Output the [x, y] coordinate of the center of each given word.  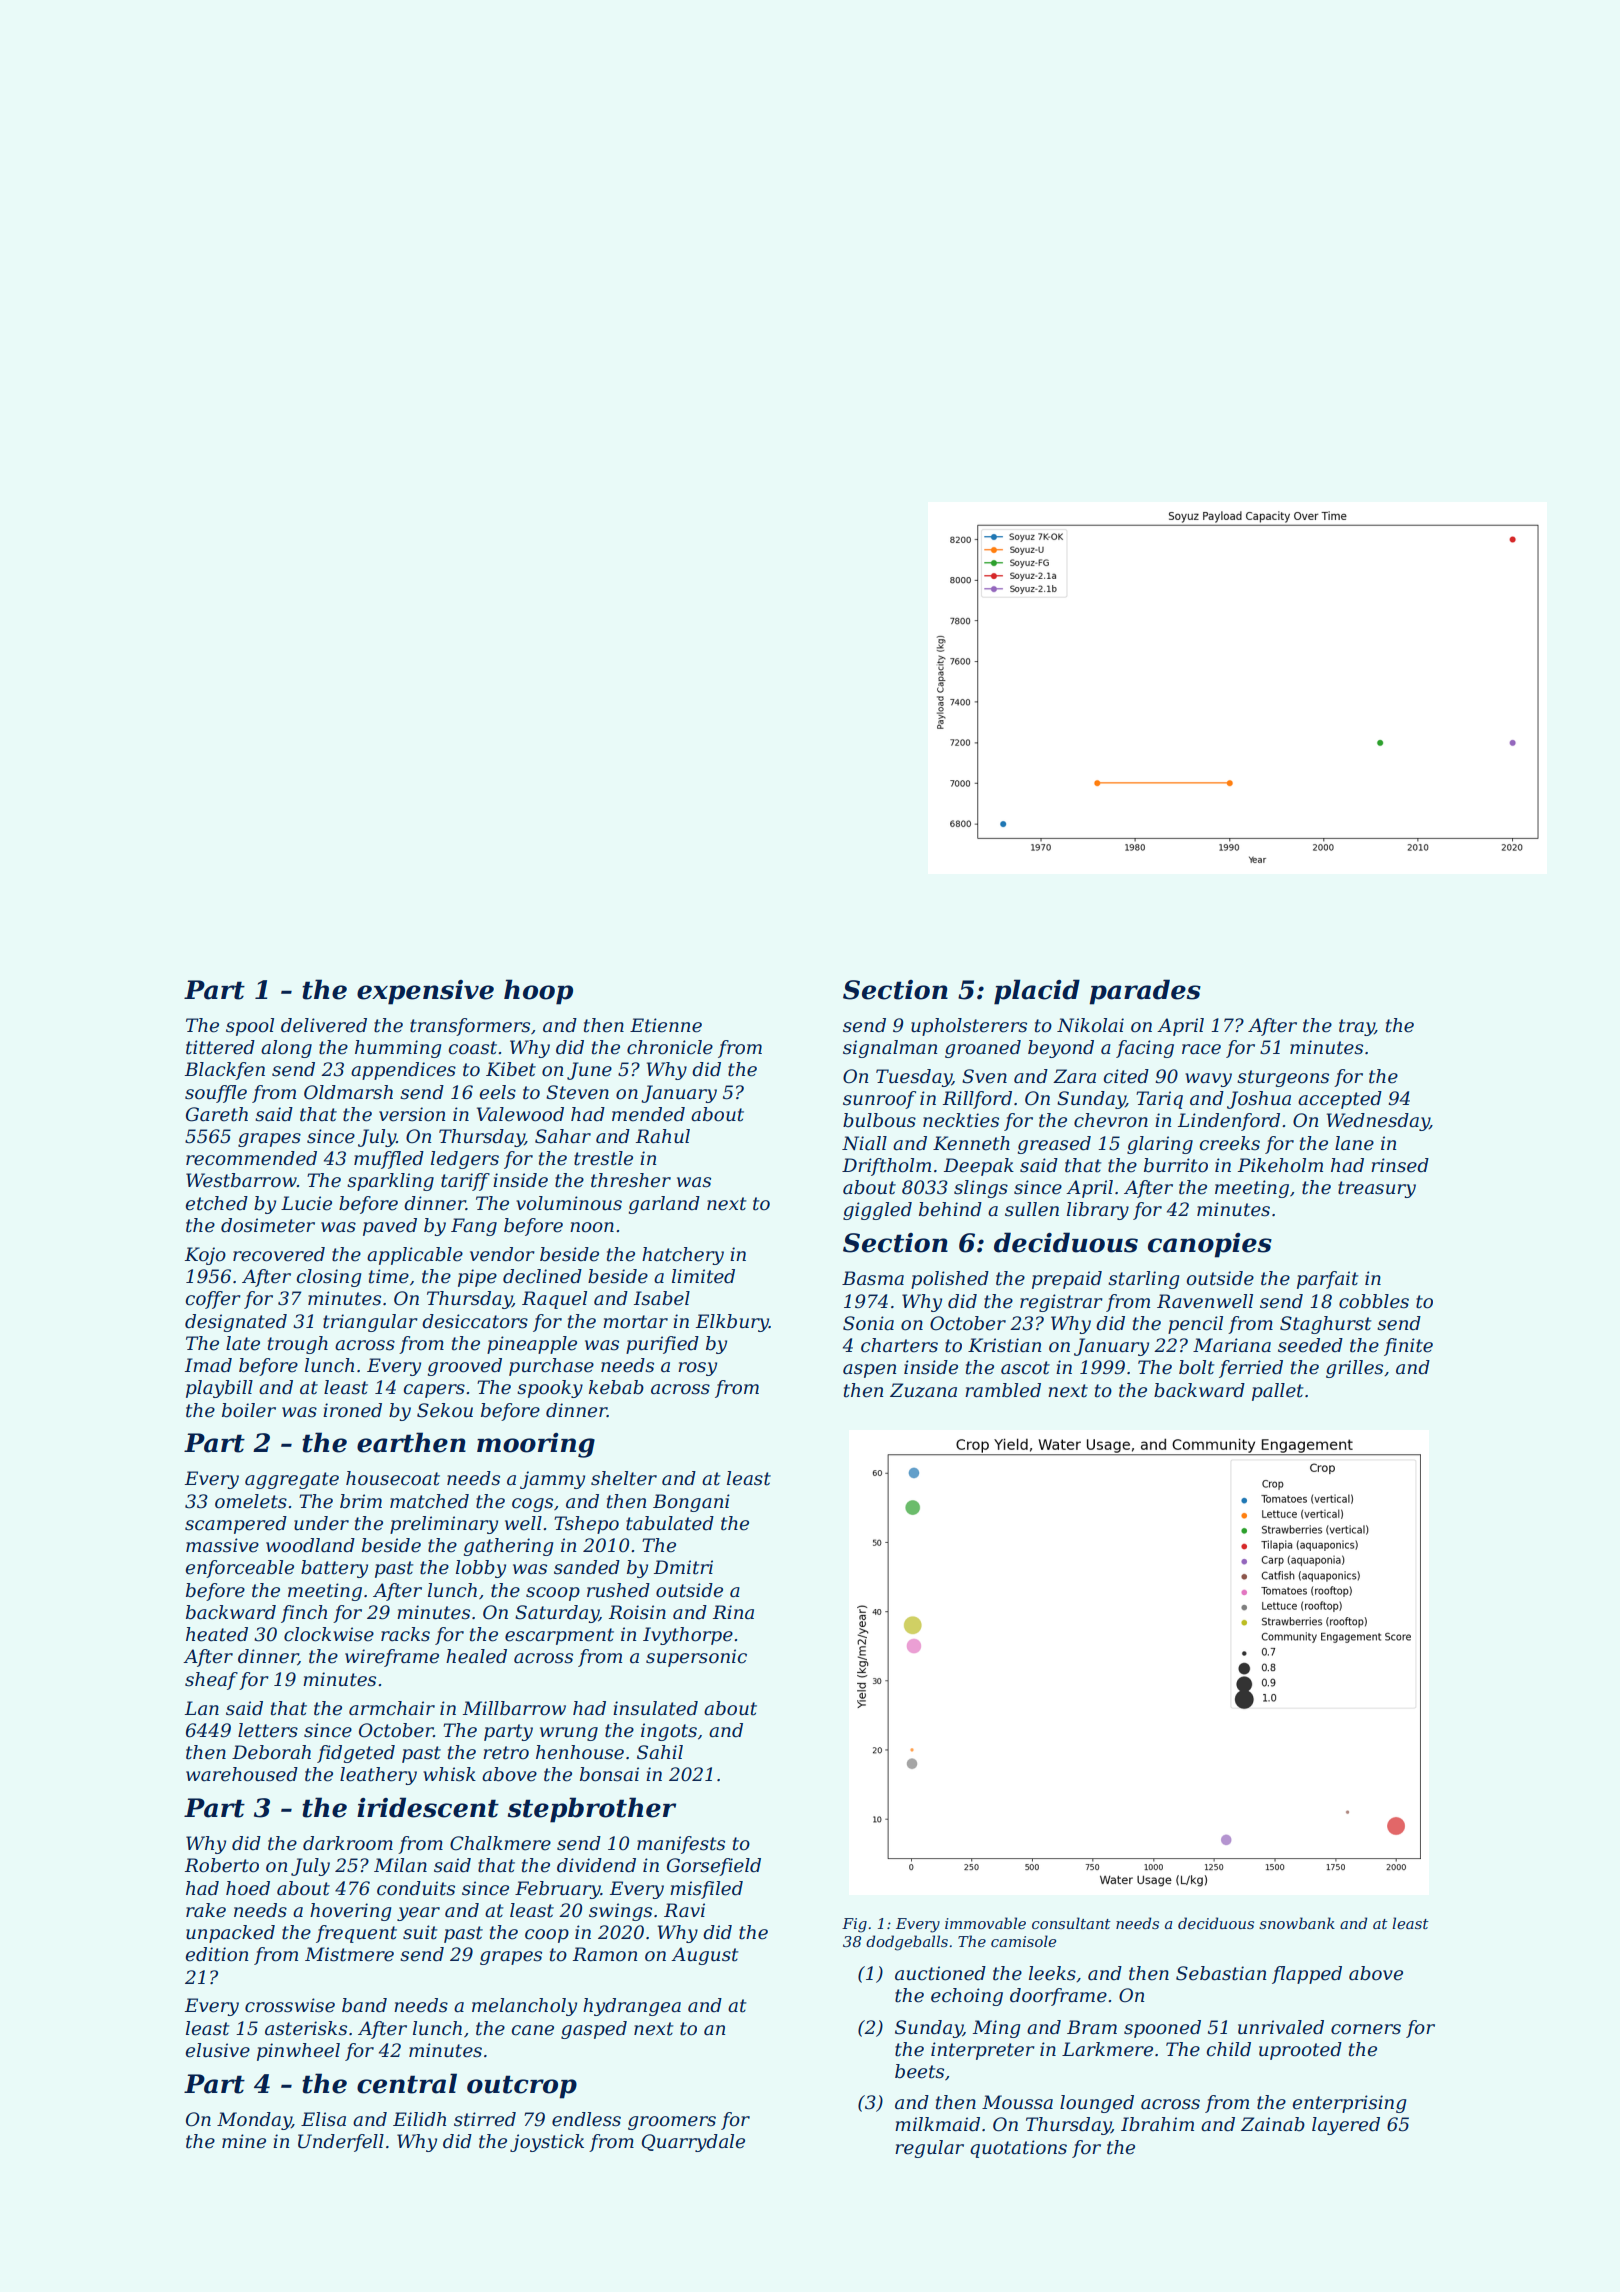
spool [250, 1027]
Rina [733, 1612]
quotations [1018, 2149]
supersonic [696, 1658]
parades [1145, 992]
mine [244, 2141]
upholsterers [969, 1027]
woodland [310, 1545]
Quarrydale [693, 2143]
